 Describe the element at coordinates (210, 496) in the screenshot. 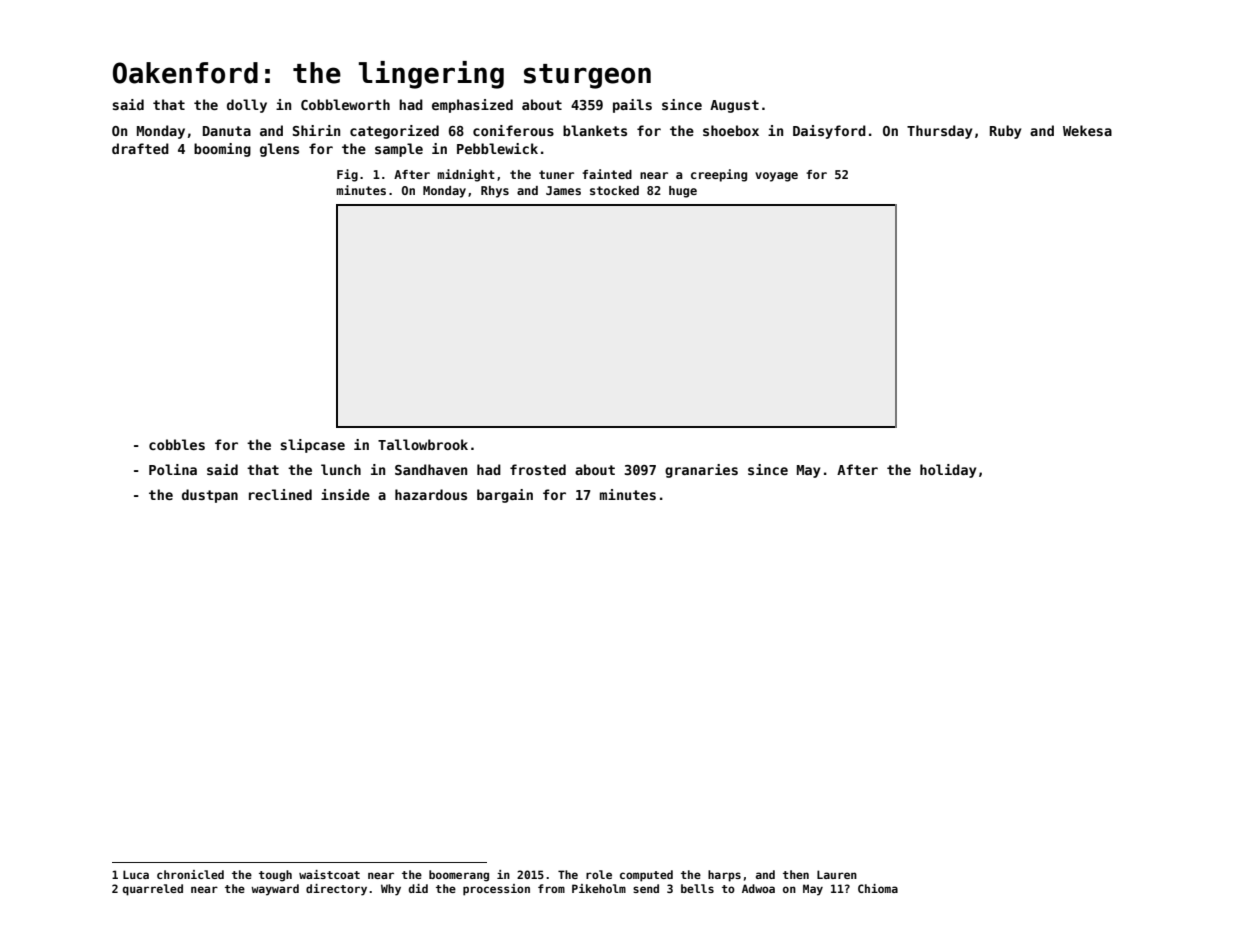

I see `dustpan` at that location.
